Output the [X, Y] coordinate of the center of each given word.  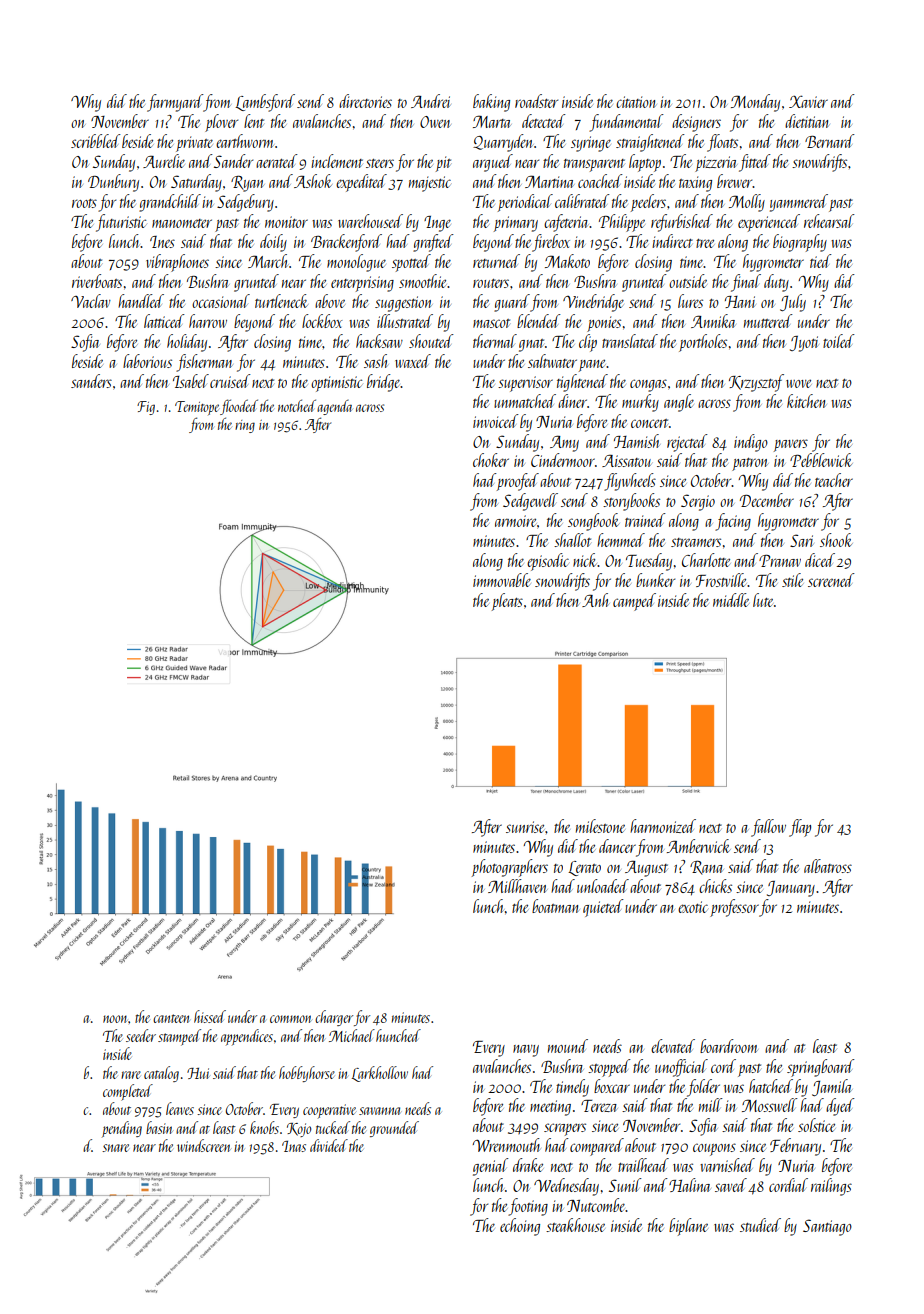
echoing [520, 1227]
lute [763, 600]
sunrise [525, 827]
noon [116, 1019]
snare [115, 1148]
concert [649, 423]
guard [512, 303]
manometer [182, 223]
